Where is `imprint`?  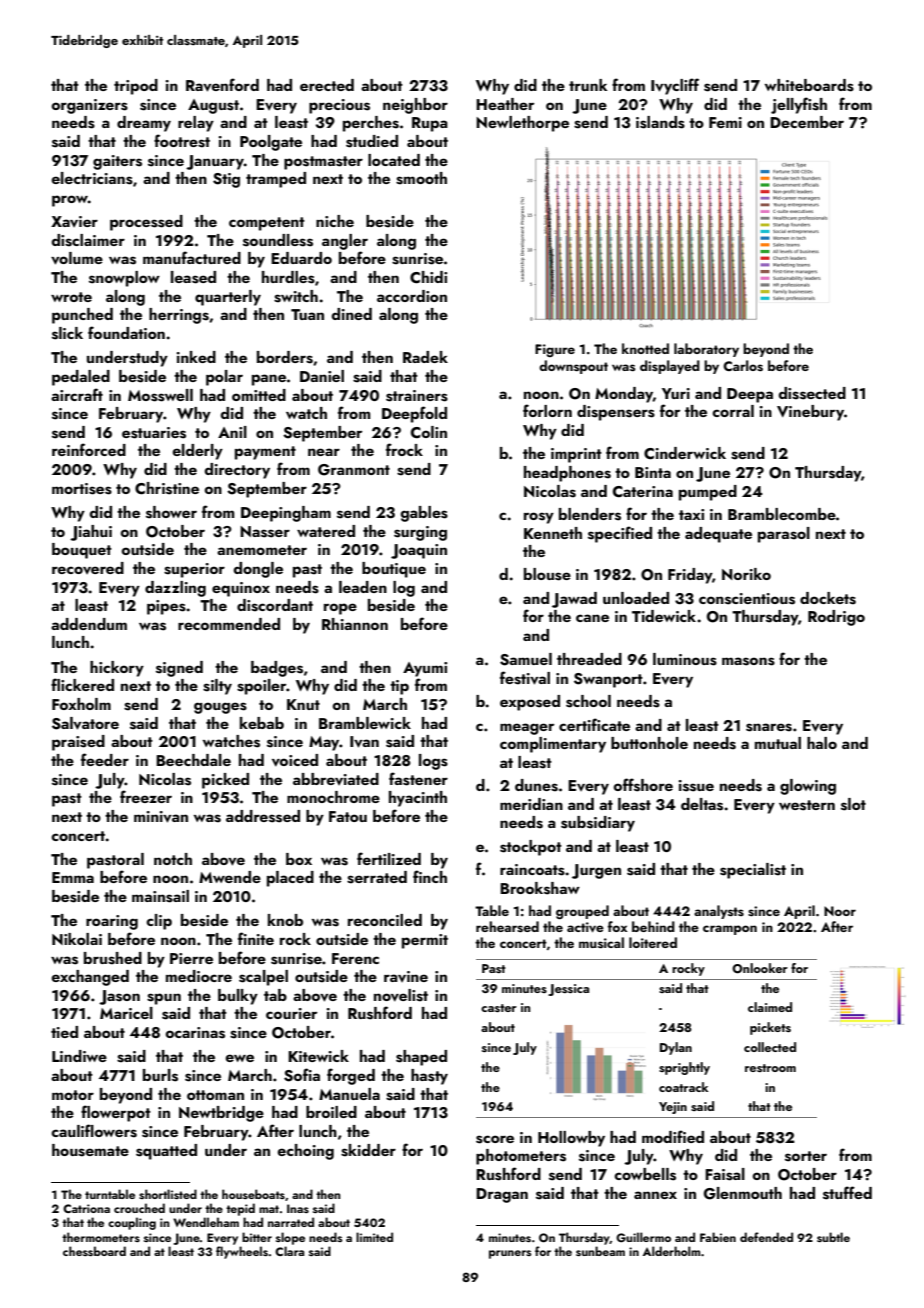 imprint is located at coordinates (576, 455).
